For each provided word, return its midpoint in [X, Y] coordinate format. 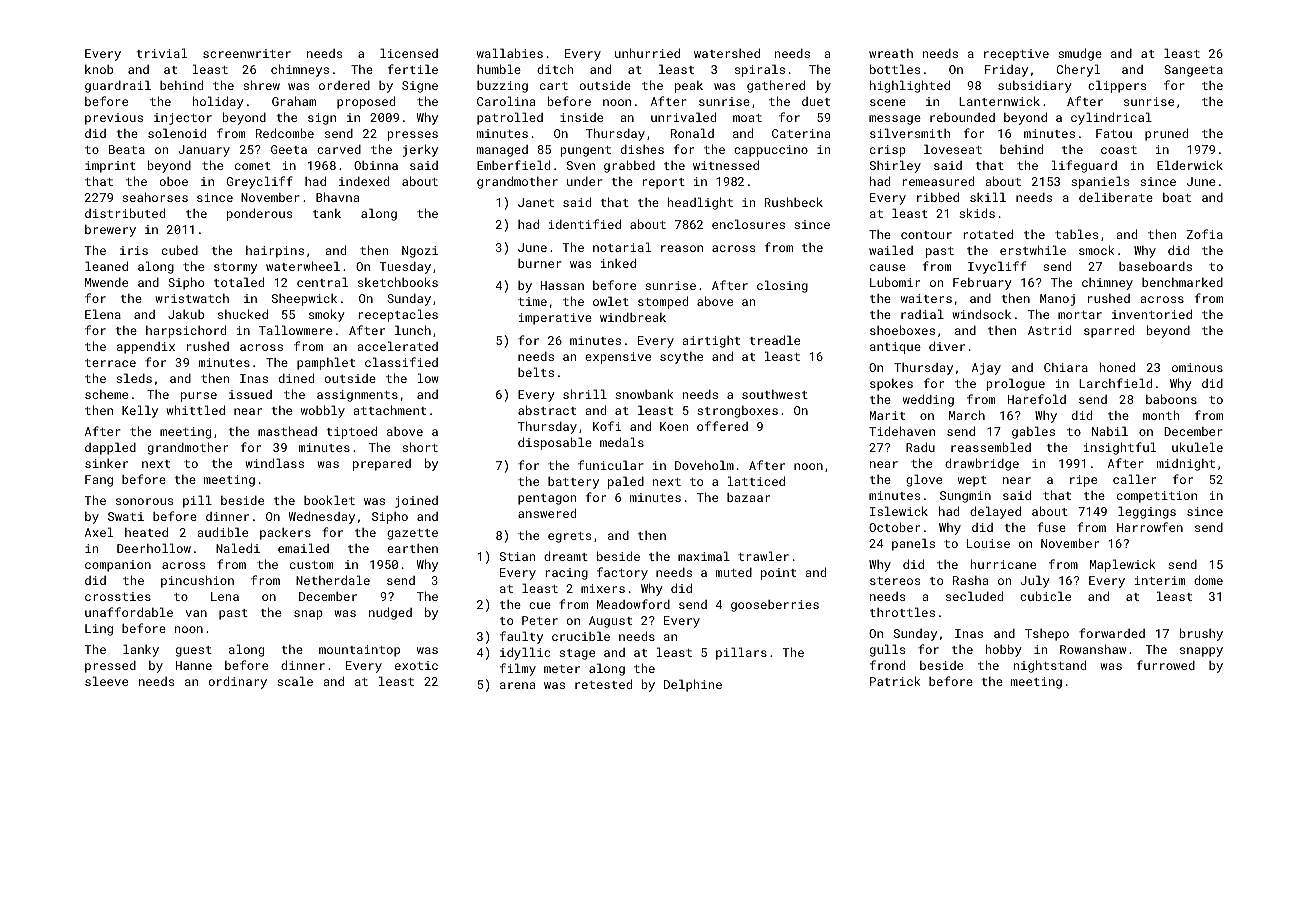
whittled [196, 410]
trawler [763, 556]
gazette [412, 534]
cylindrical [1111, 118]
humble [499, 69]
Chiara [1066, 367]
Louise [988, 543]
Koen [674, 426]
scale [295, 681]
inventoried [1152, 314]
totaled [239, 282]
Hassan [562, 285]
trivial [162, 53]
